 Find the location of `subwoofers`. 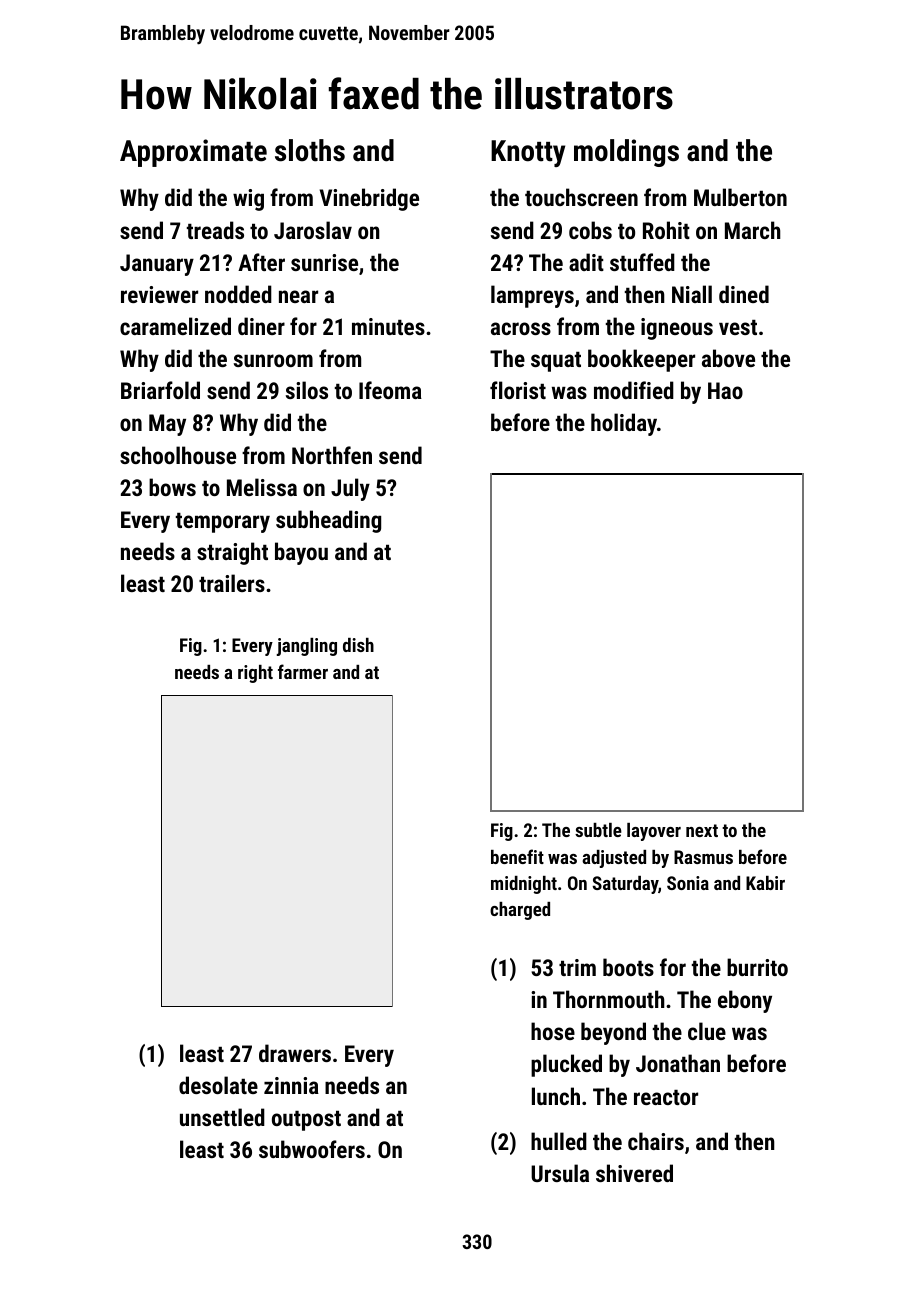

subwoofers is located at coordinates (312, 1149).
